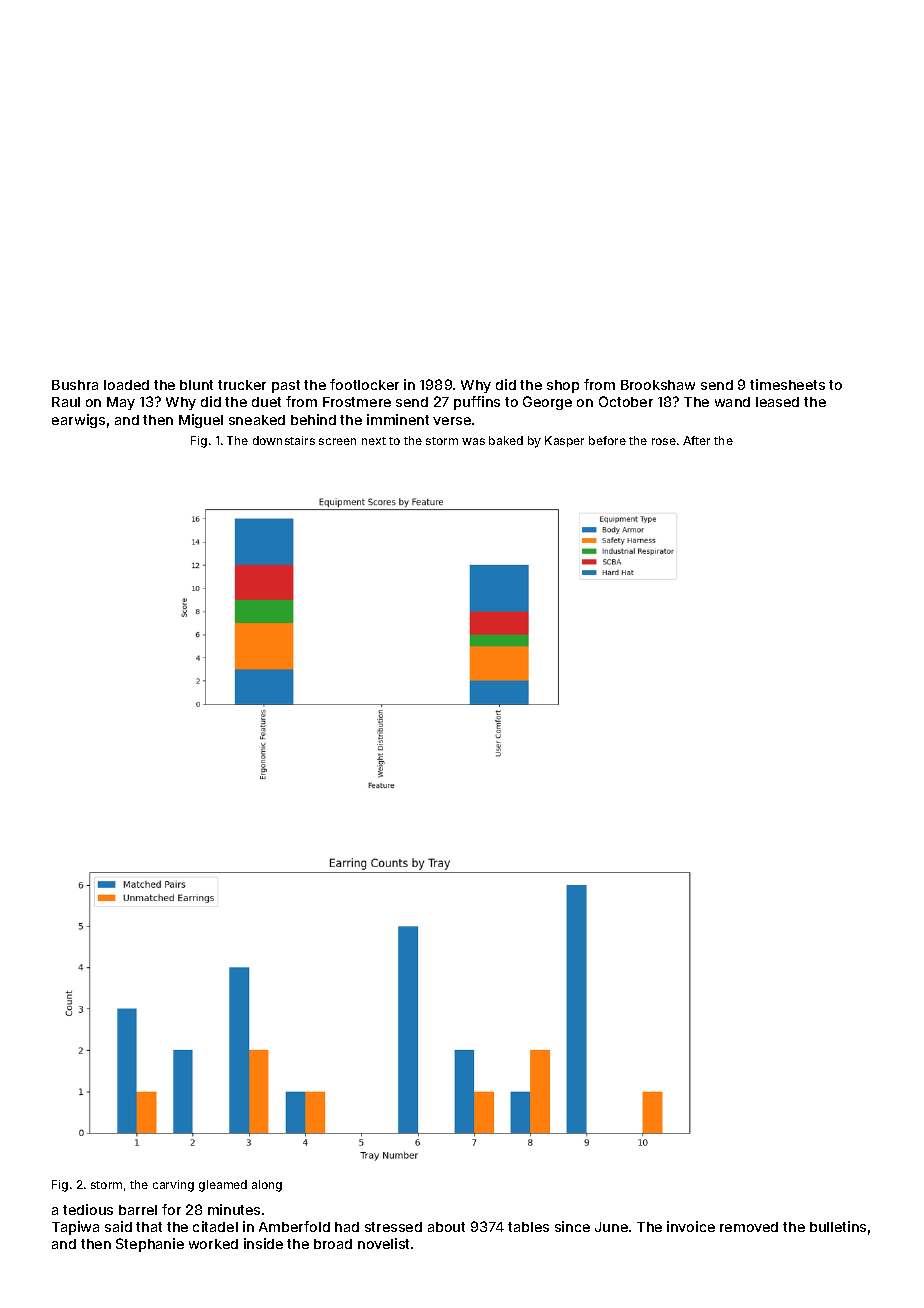 The width and height of the page is (924, 1308). I want to click on inside, so click(263, 1243).
